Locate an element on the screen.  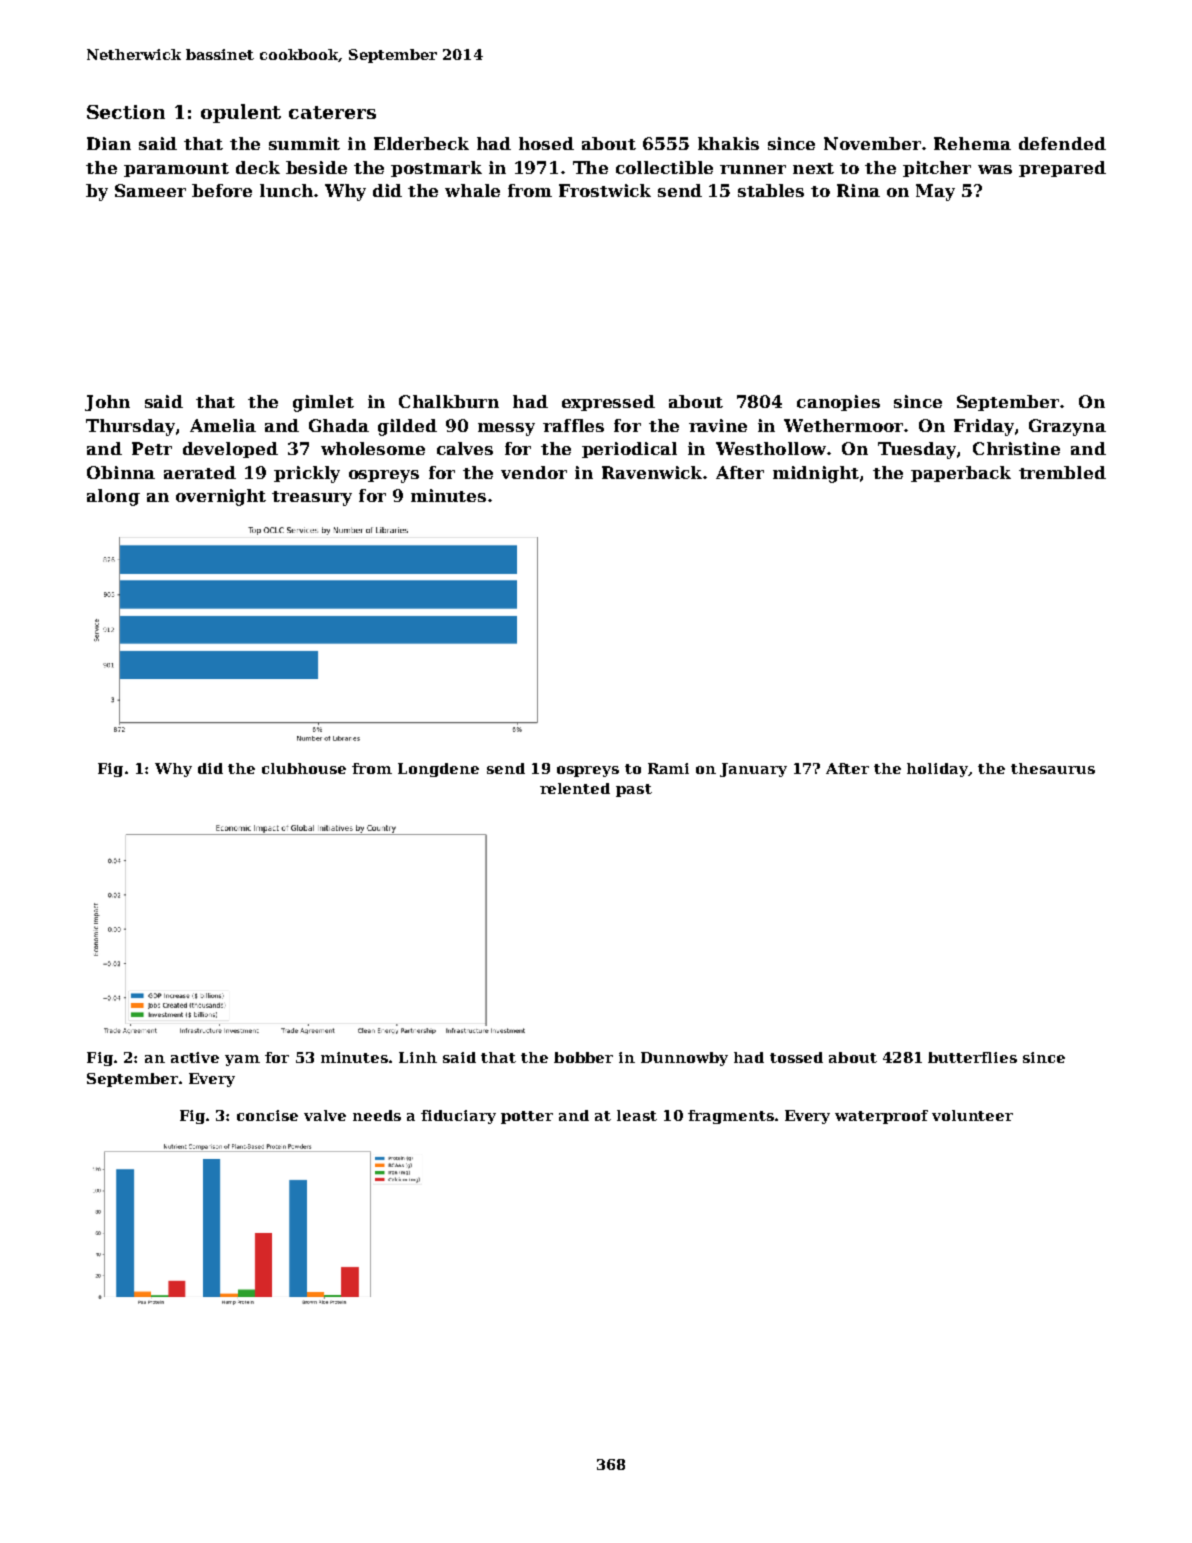
holiday is located at coordinates (938, 770).
